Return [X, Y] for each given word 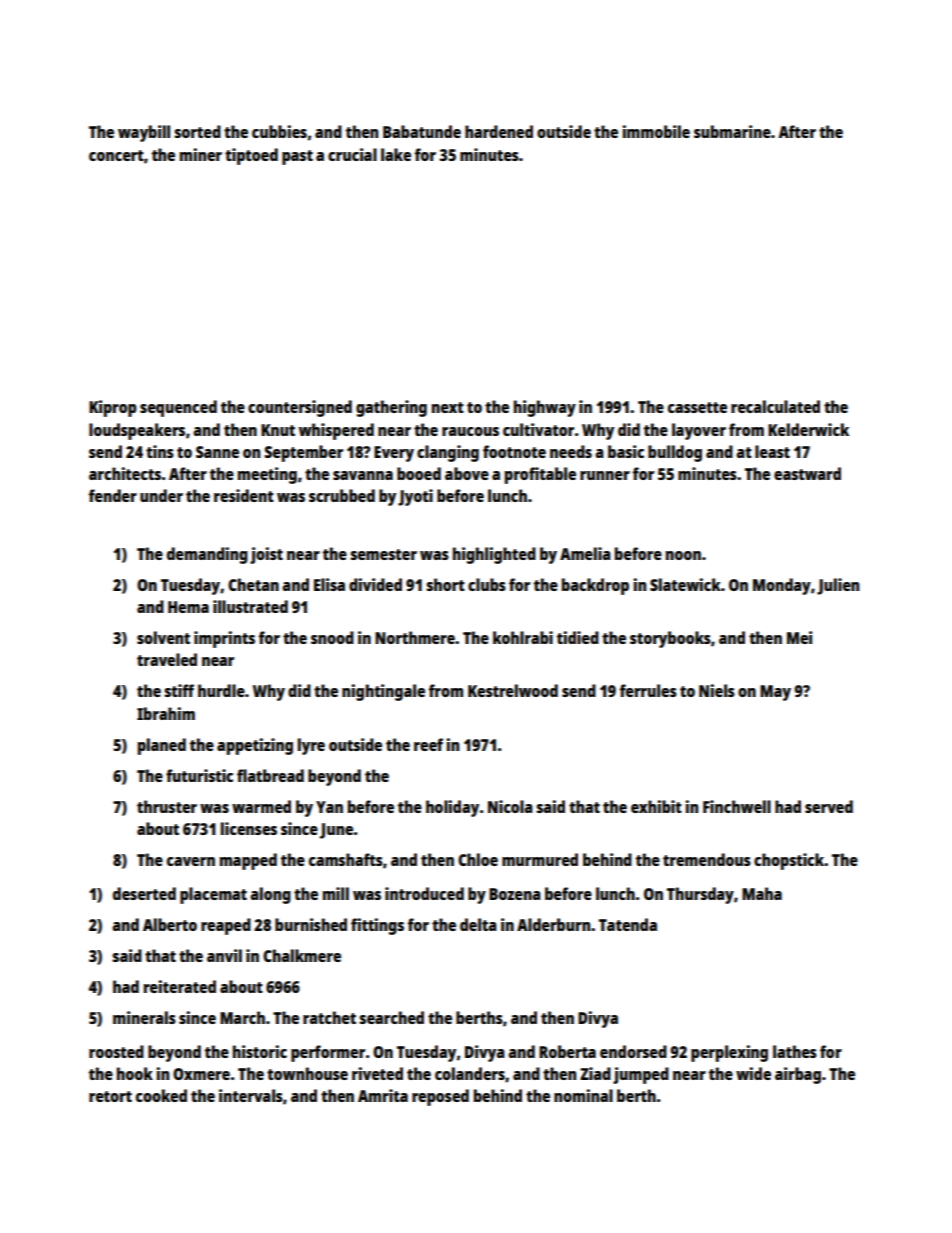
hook [135, 1073]
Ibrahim [166, 713]
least [772, 451]
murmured [540, 859]
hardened [499, 131]
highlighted [494, 555]
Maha [762, 893]
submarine [732, 131]
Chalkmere [302, 955]
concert [116, 155]
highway [545, 408]
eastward [807, 473]
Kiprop [113, 408]
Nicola [510, 806]
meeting [267, 475]
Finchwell [737, 806]
